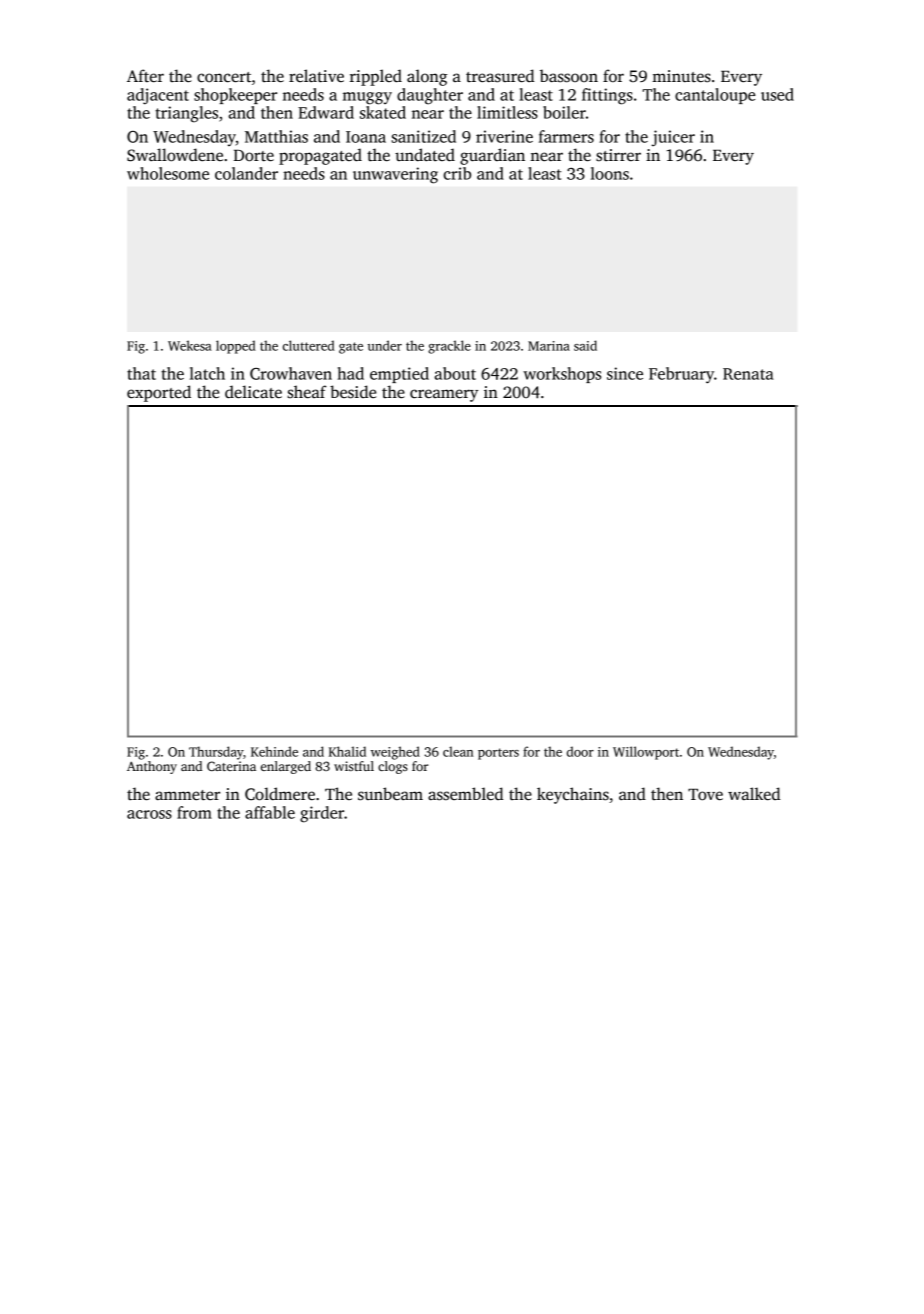 Image resolution: width=924 pixels, height=1314 pixels. I want to click on delicate, so click(253, 392).
